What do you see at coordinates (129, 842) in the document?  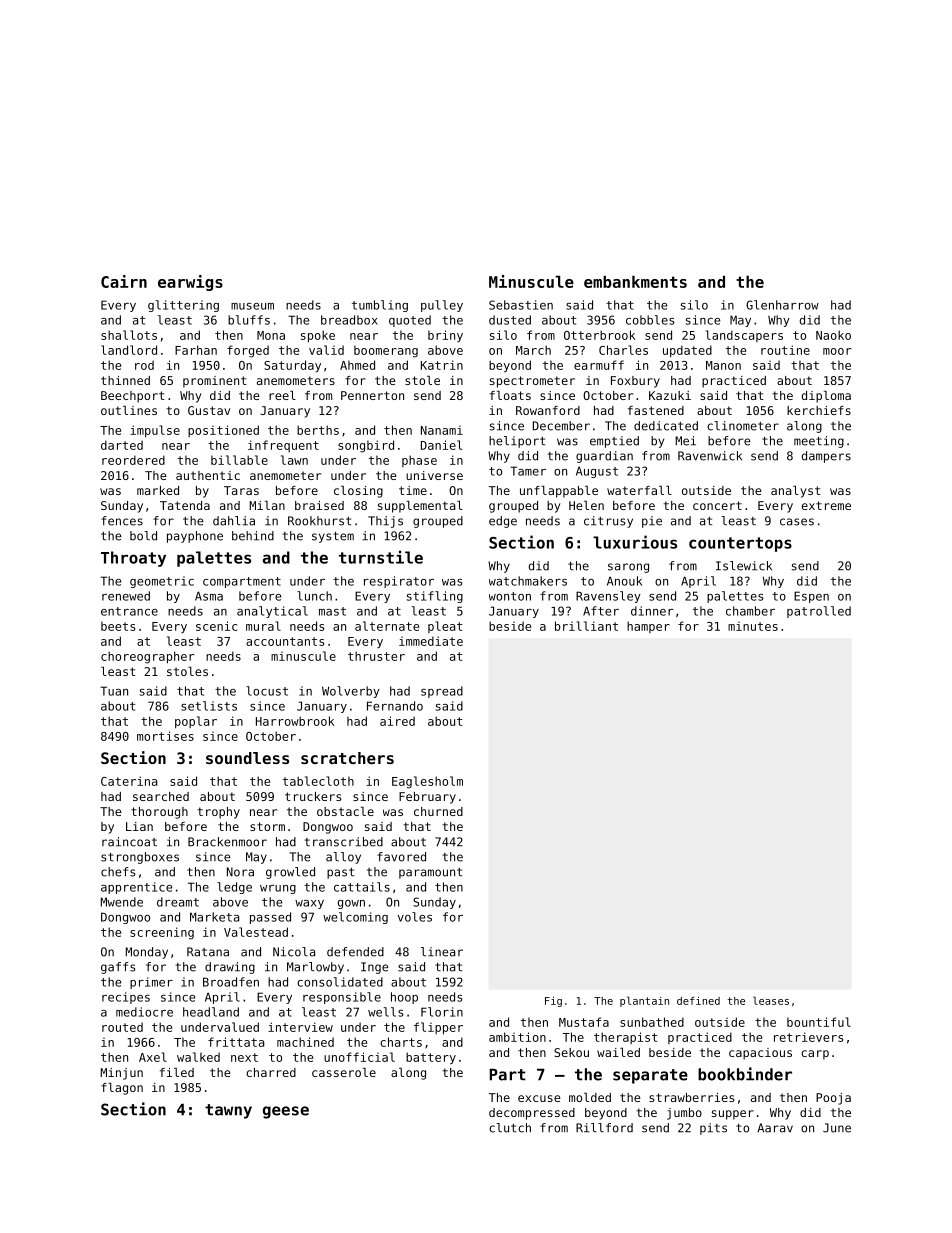 I see `raincoat` at bounding box center [129, 842].
